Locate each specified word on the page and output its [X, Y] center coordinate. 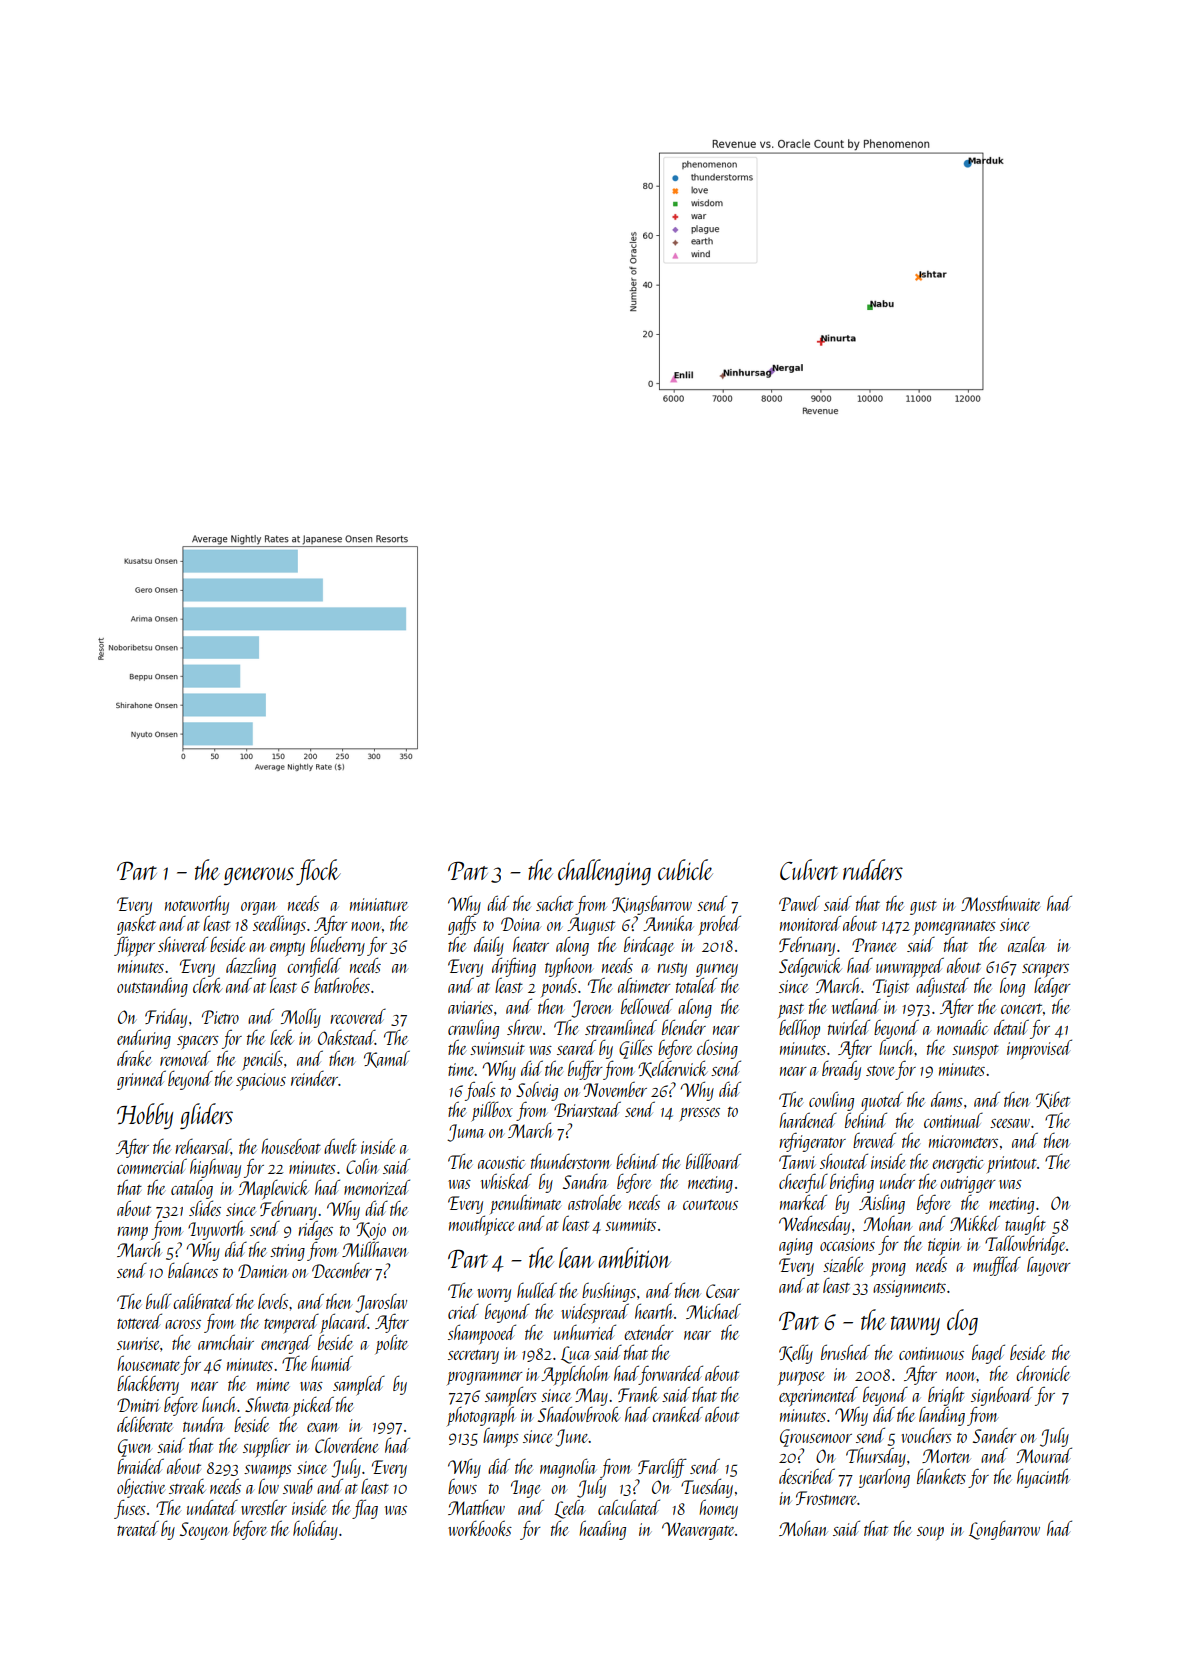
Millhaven [375, 1249]
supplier [267, 1447]
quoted [882, 1101]
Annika [668, 923]
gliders [206, 1116]
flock [318, 872]
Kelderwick [672, 1069]
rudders [873, 869]
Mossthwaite [1000, 903]
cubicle [685, 869]
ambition [634, 1257]
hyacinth [1043, 1478]
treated [138, 1528]
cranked [677, 1414]
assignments [909, 1288]
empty [287, 949]
